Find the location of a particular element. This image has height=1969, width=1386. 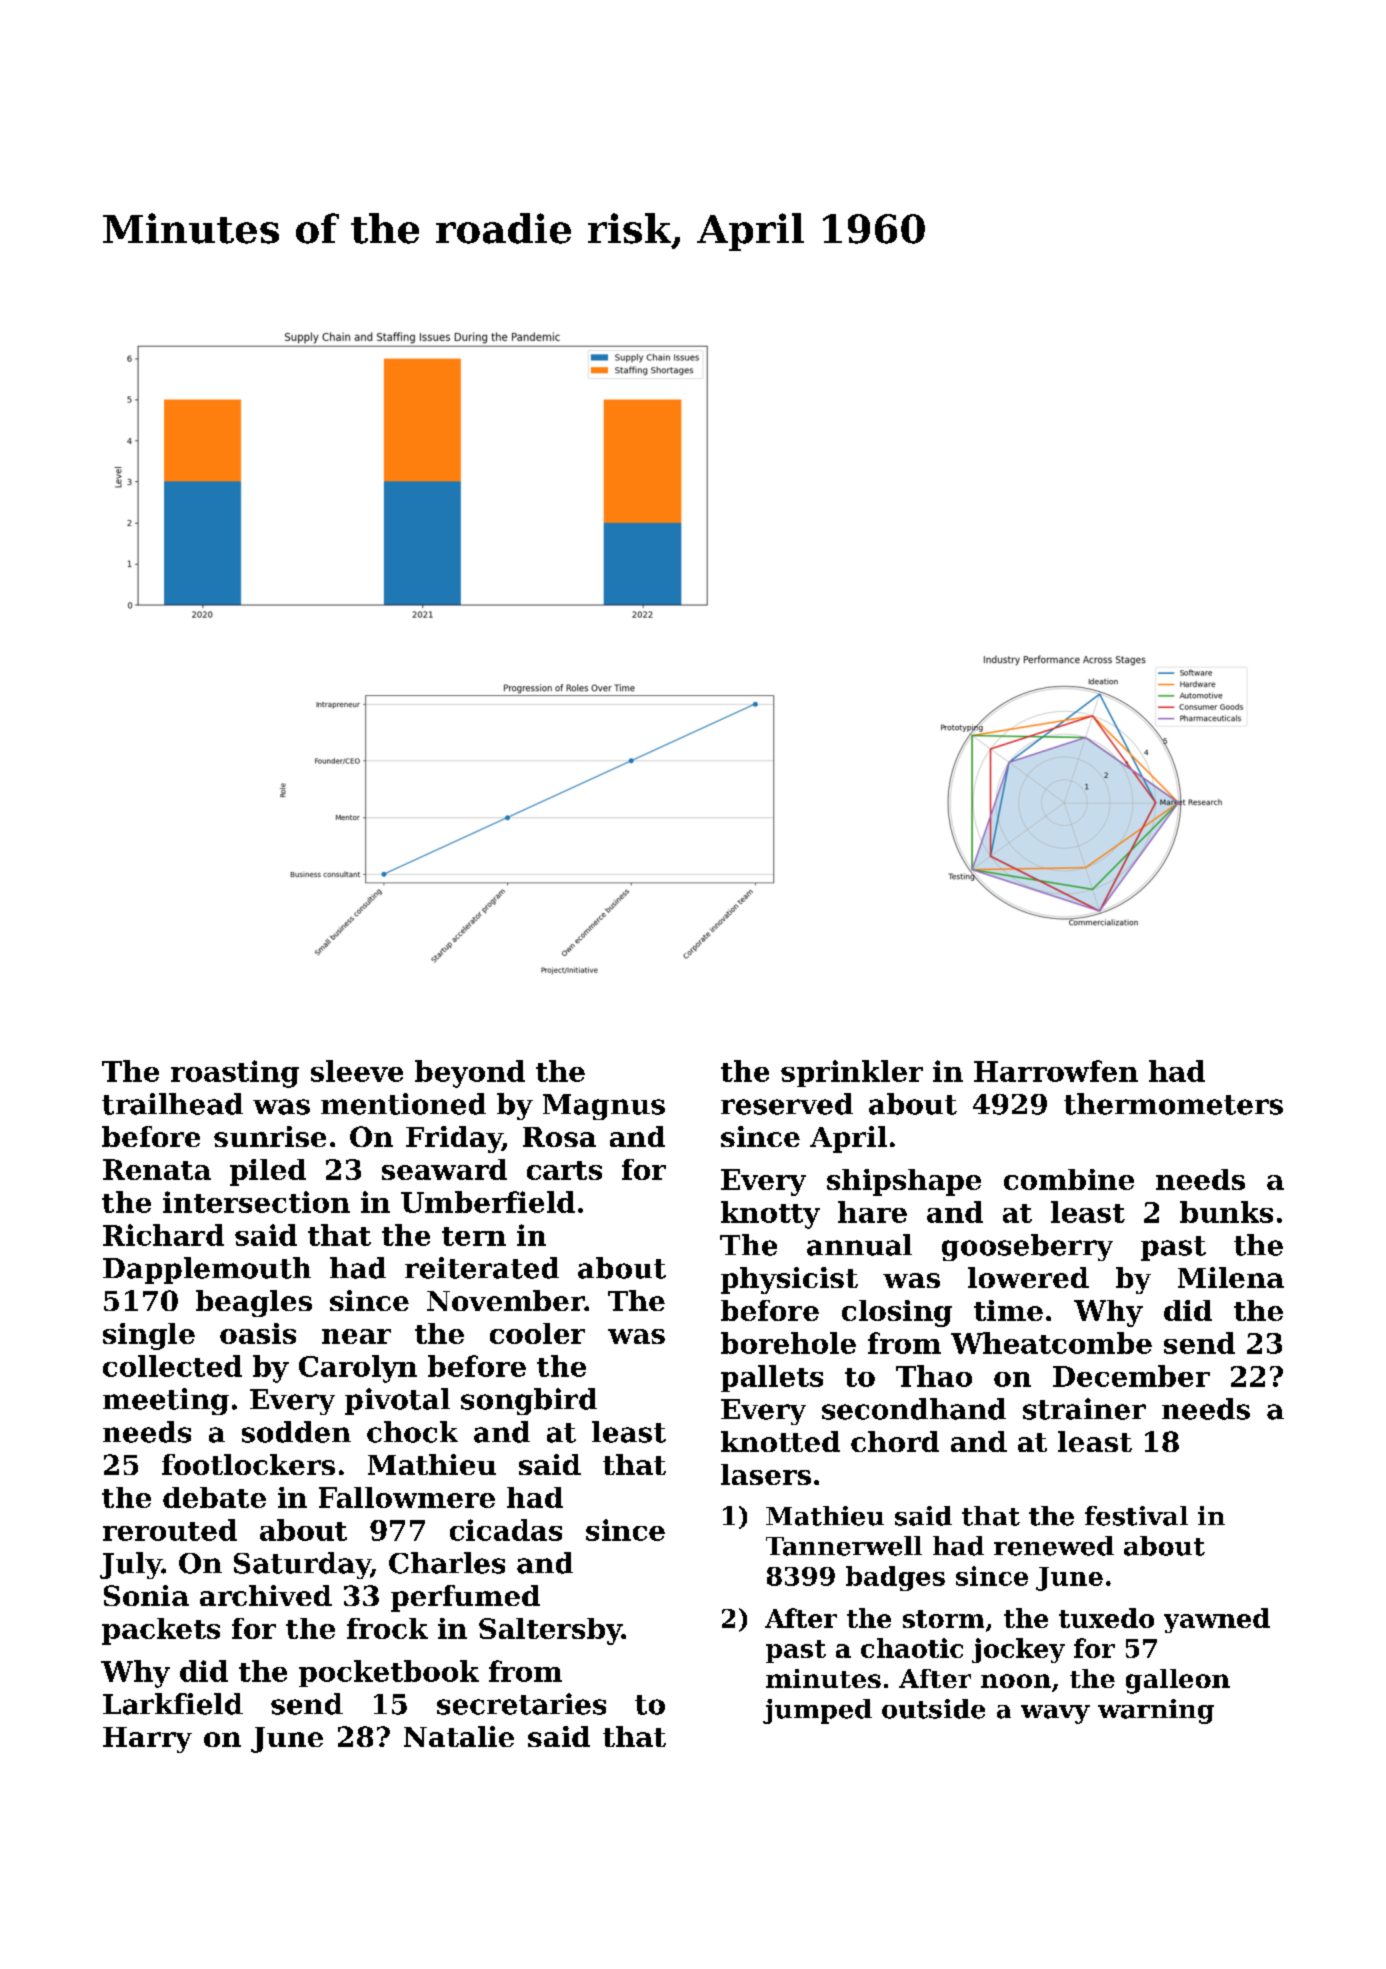

Harry is located at coordinates (147, 1740).
